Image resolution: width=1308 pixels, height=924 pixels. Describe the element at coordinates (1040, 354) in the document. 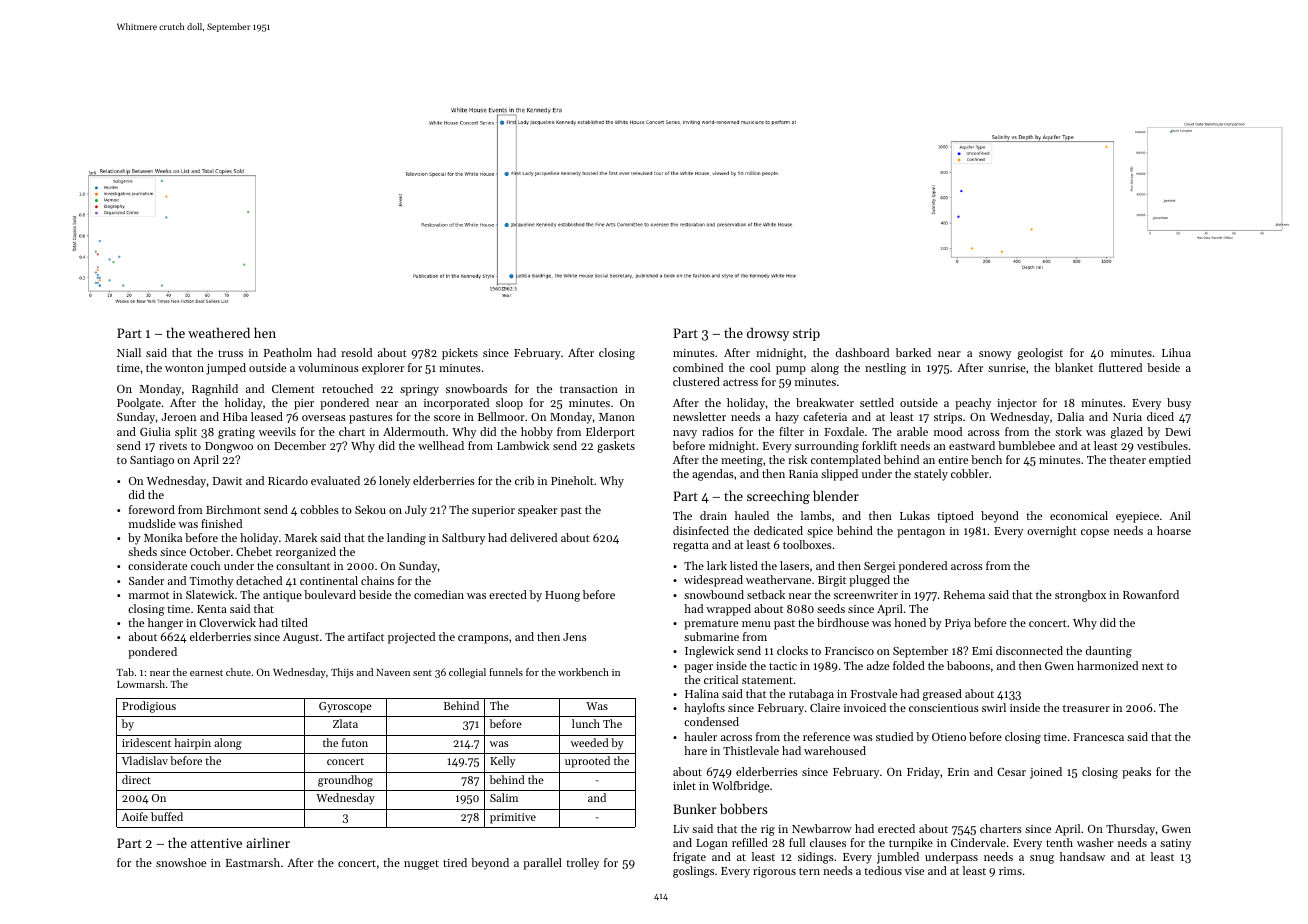

I see `geologist` at that location.
